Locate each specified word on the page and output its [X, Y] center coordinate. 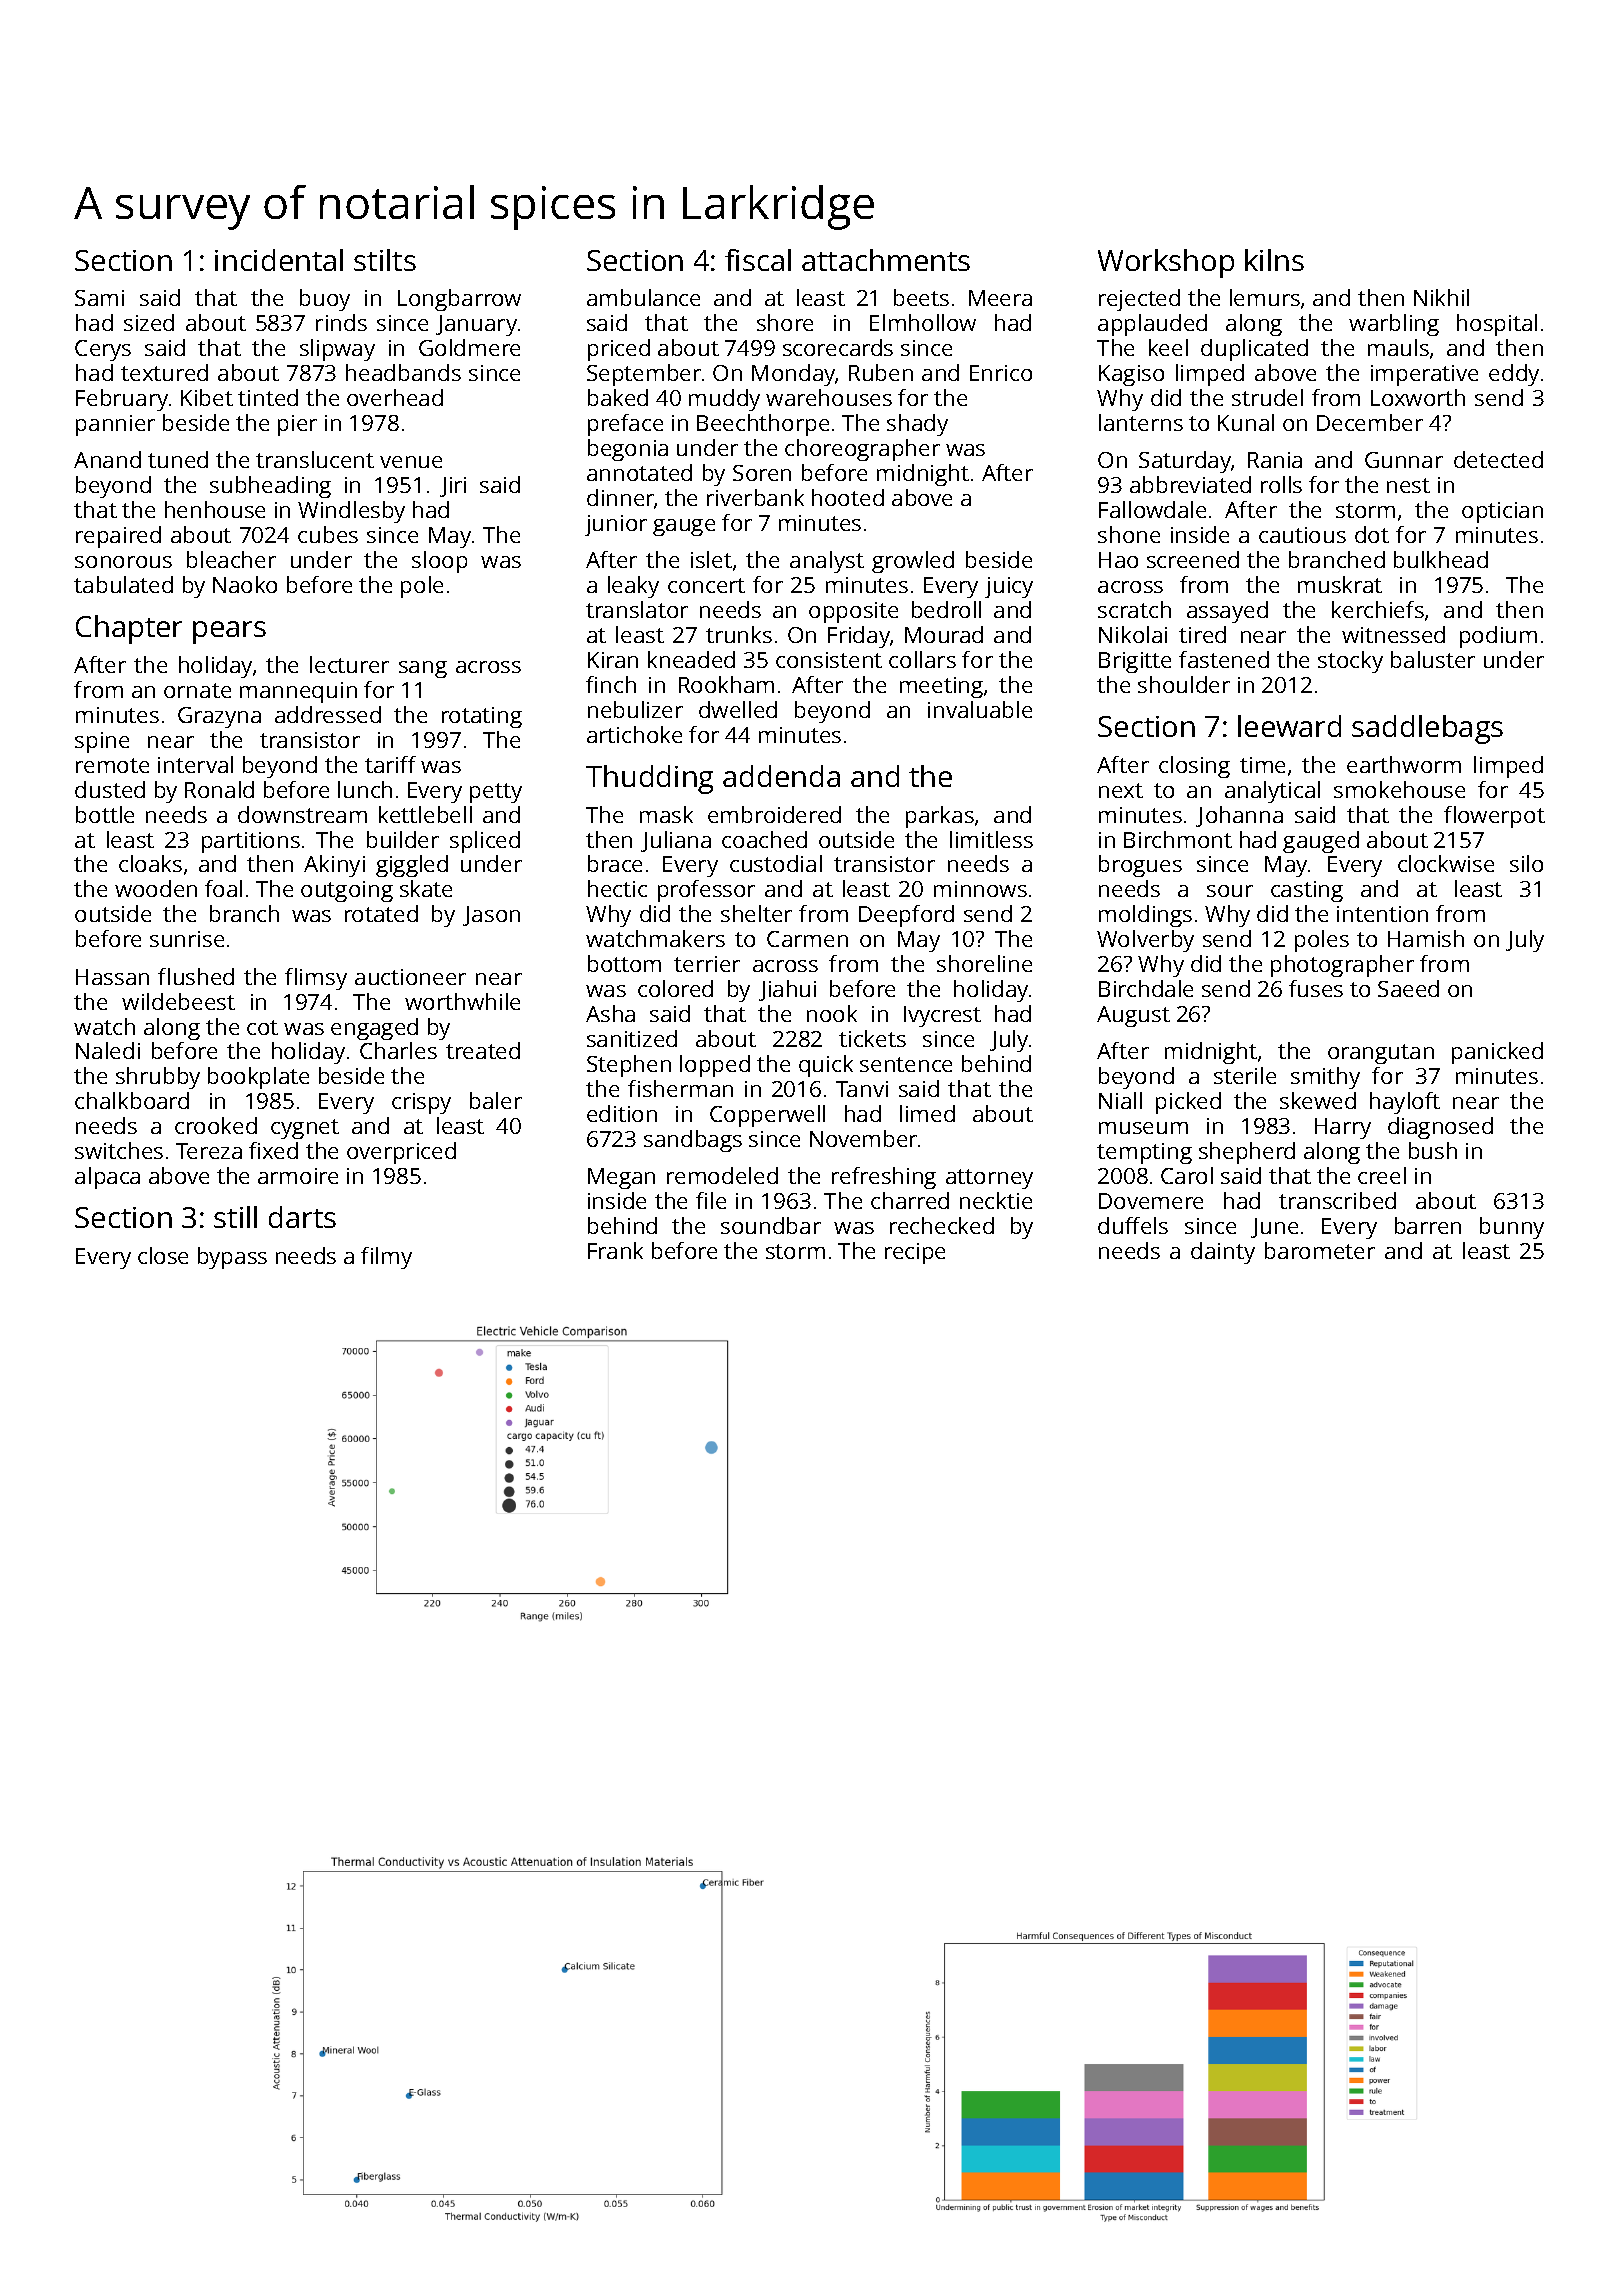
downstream [302, 814]
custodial [776, 863]
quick [826, 1066]
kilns [1274, 260]
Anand [107, 459]
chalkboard [132, 1100]
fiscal [758, 260]
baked [618, 397]
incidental [279, 260]
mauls [1398, 347]
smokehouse [1399, 789]
